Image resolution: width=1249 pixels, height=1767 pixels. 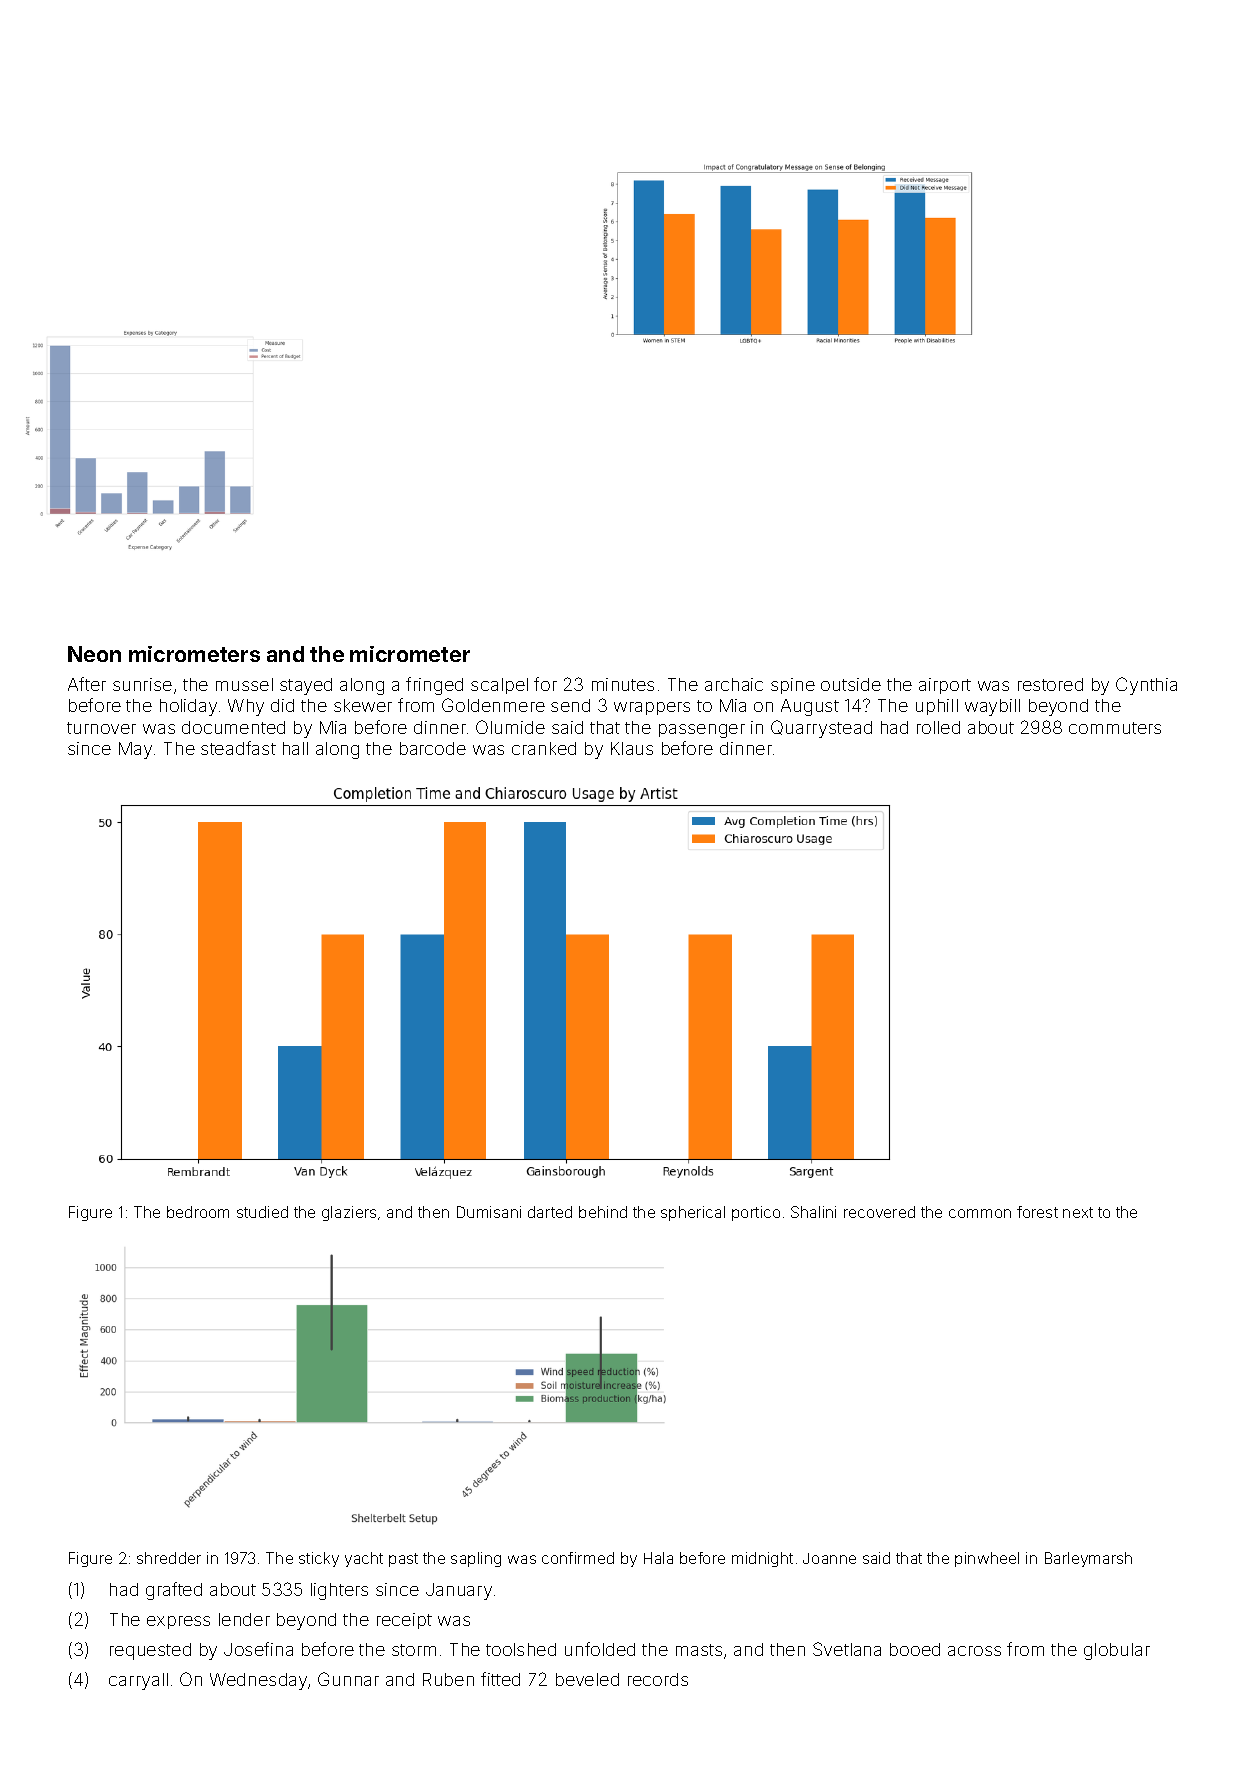 What do you see at coordinates (603, 1212) in the page?
I see `behind` at bounding box center [603, 1212].
